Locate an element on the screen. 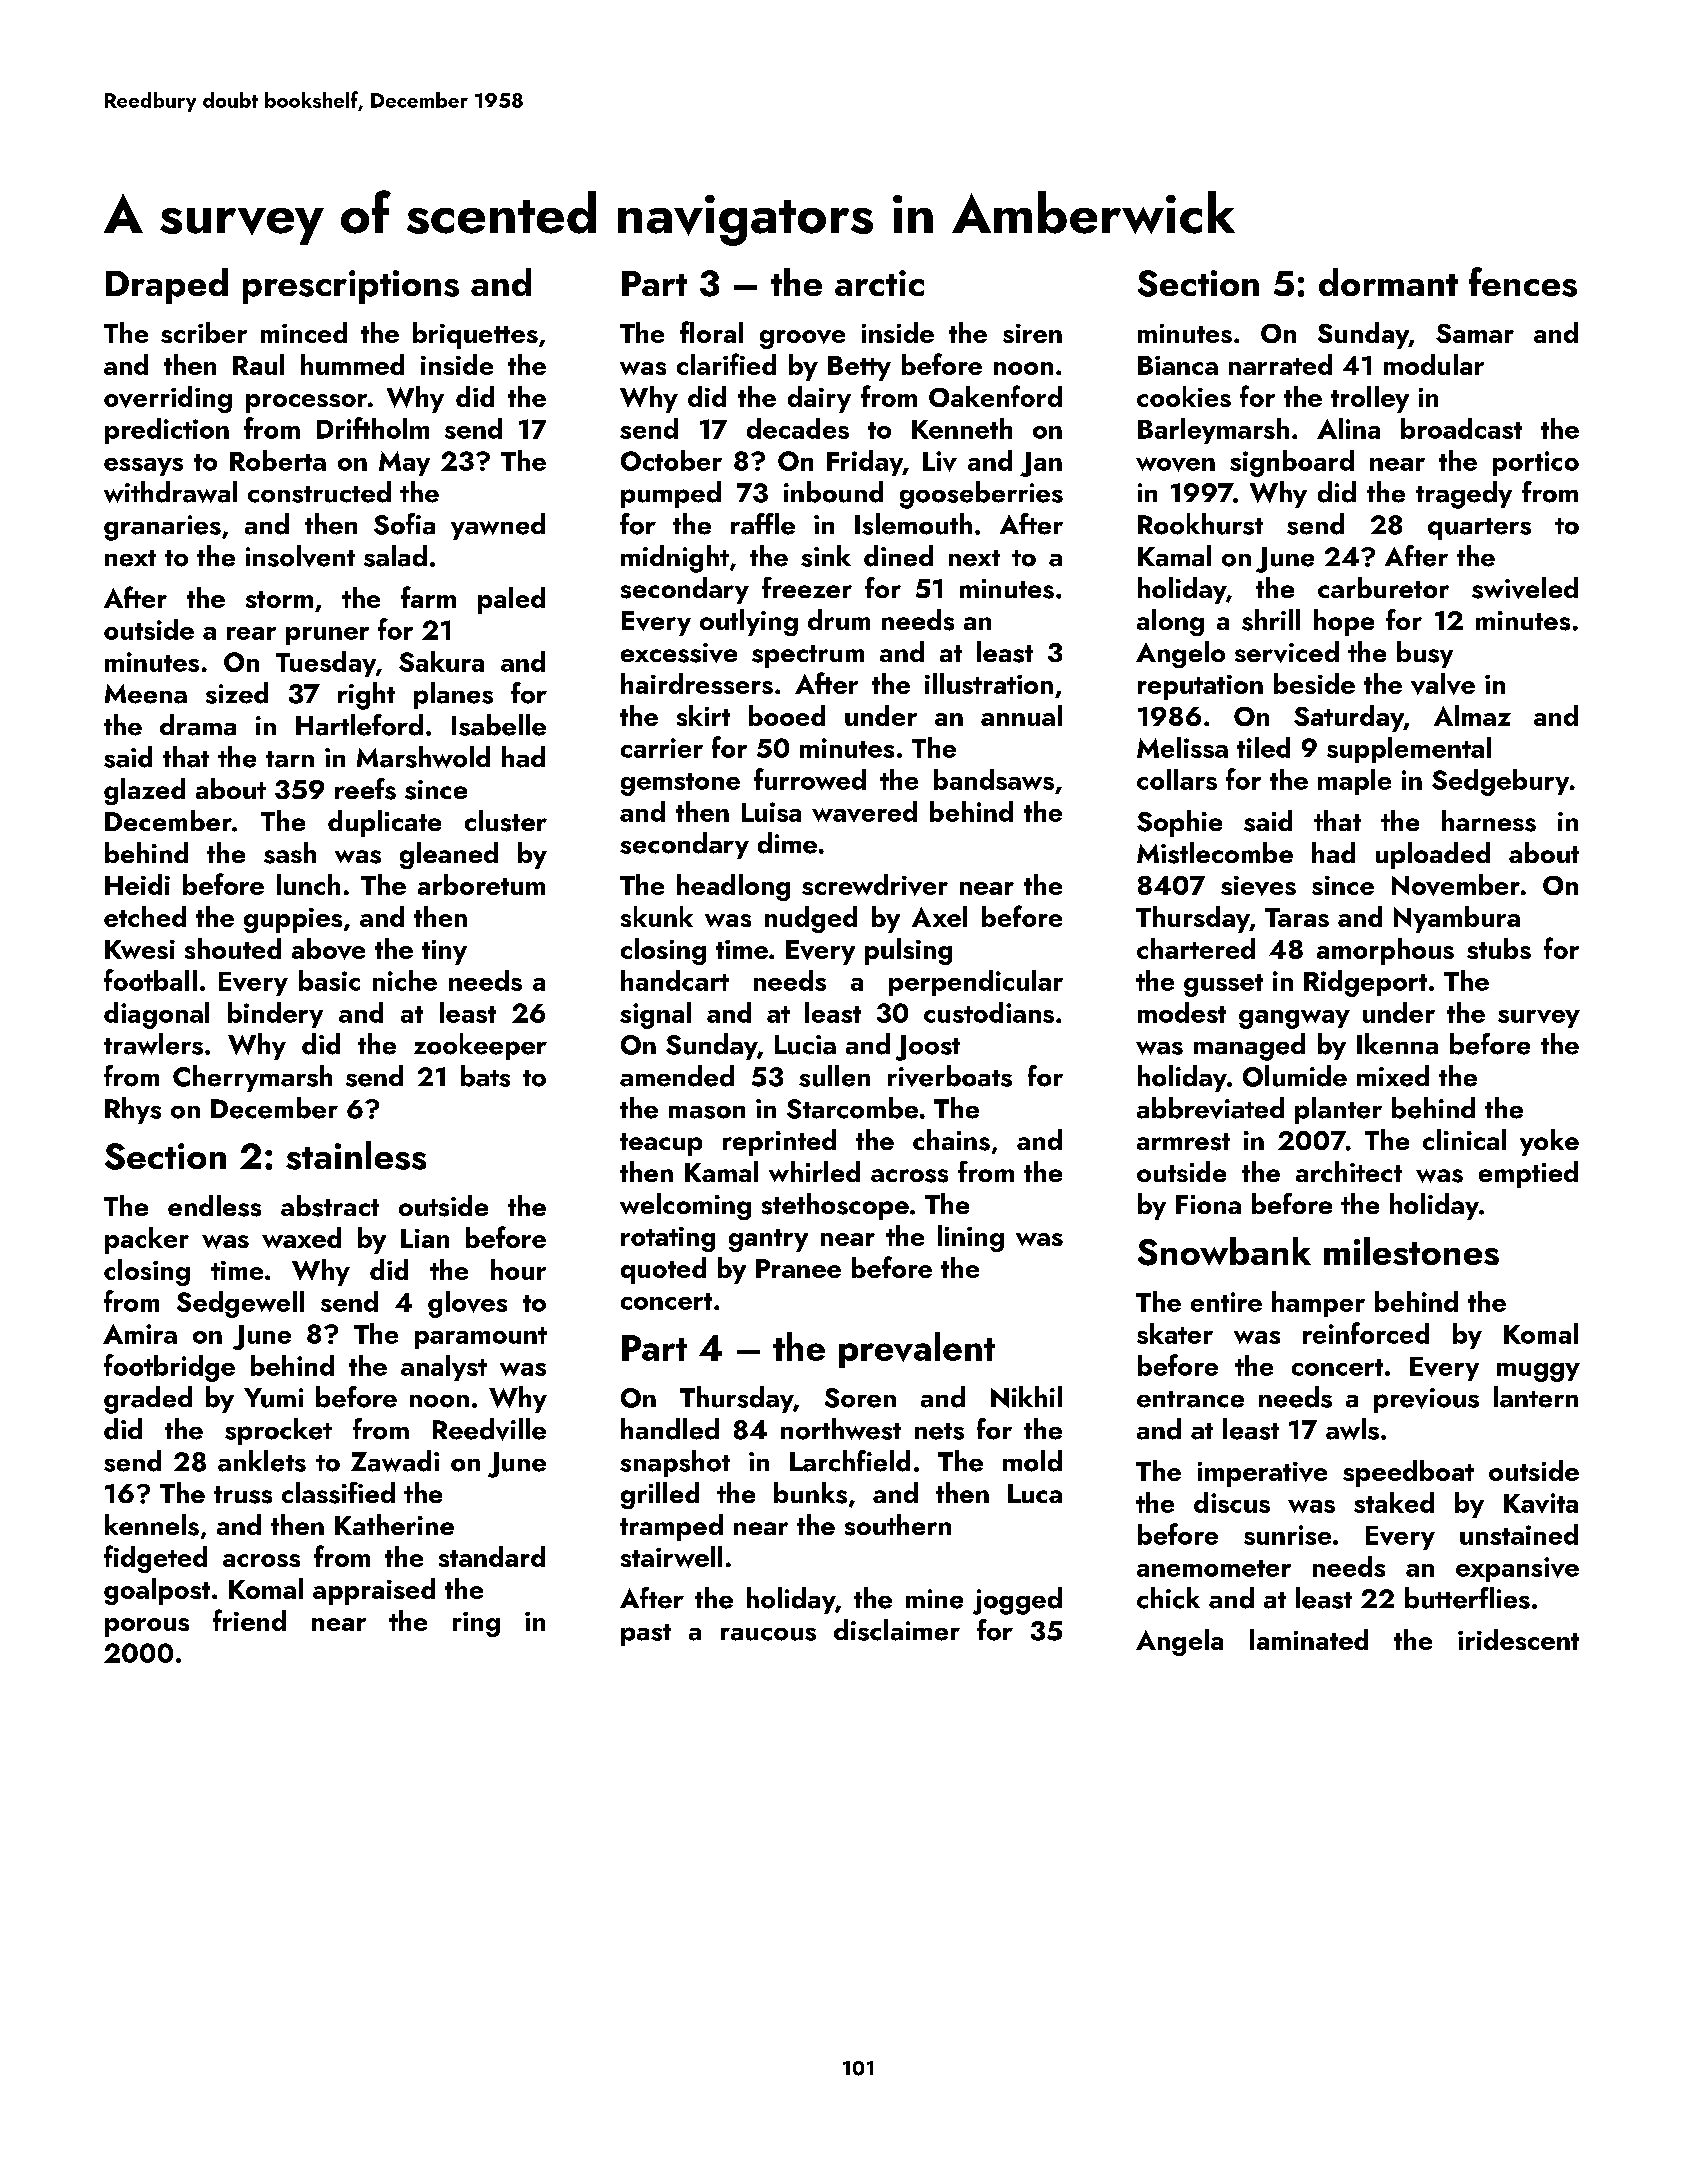 The image size is (1683, 2178). bindery is located at coordinates (275, 1015).
